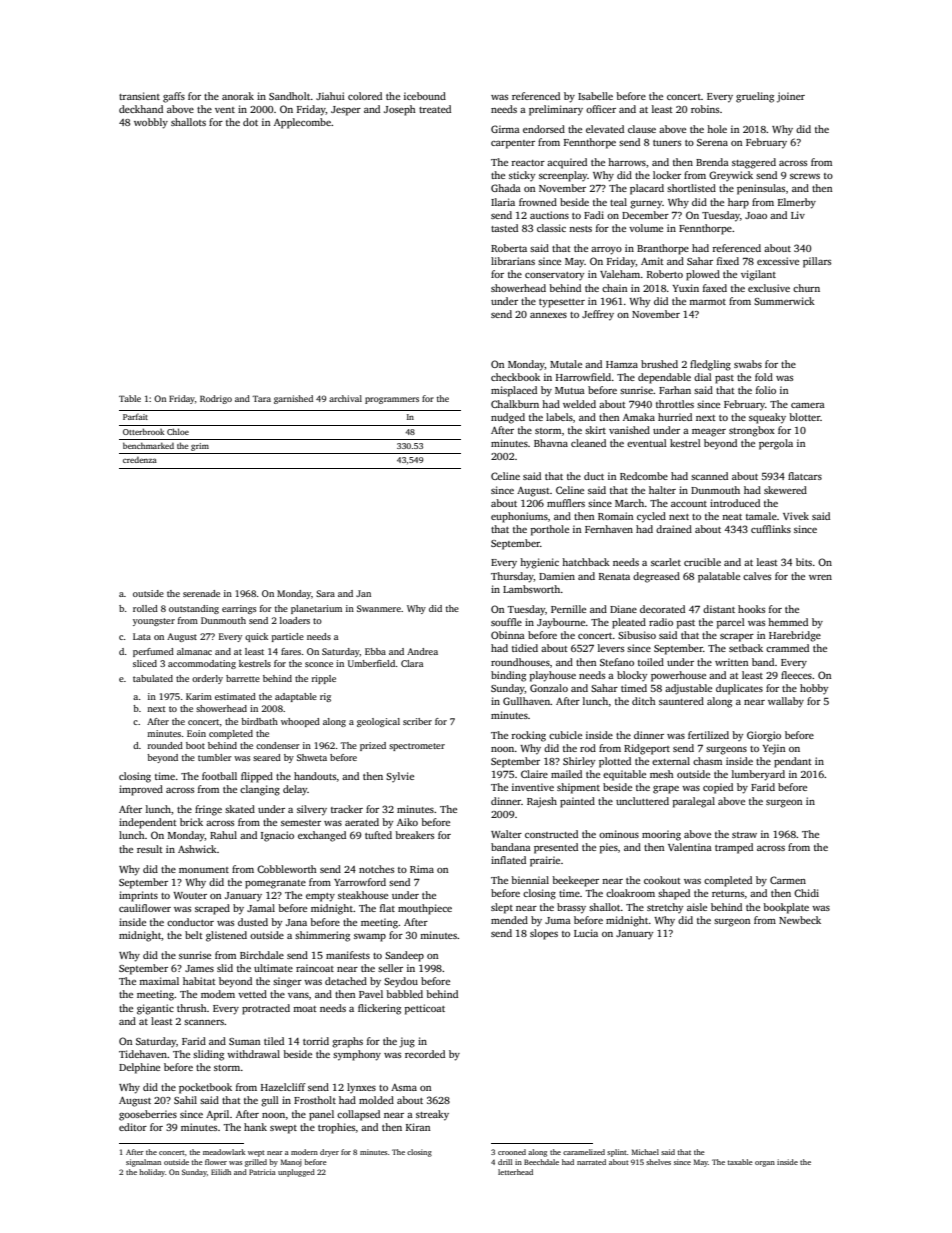 This screenshot has height=1233, width=952. What do you see at coordinates (595, 96) in the screenshot?
I see `Isabelle` at bounding box center [595, 96].
